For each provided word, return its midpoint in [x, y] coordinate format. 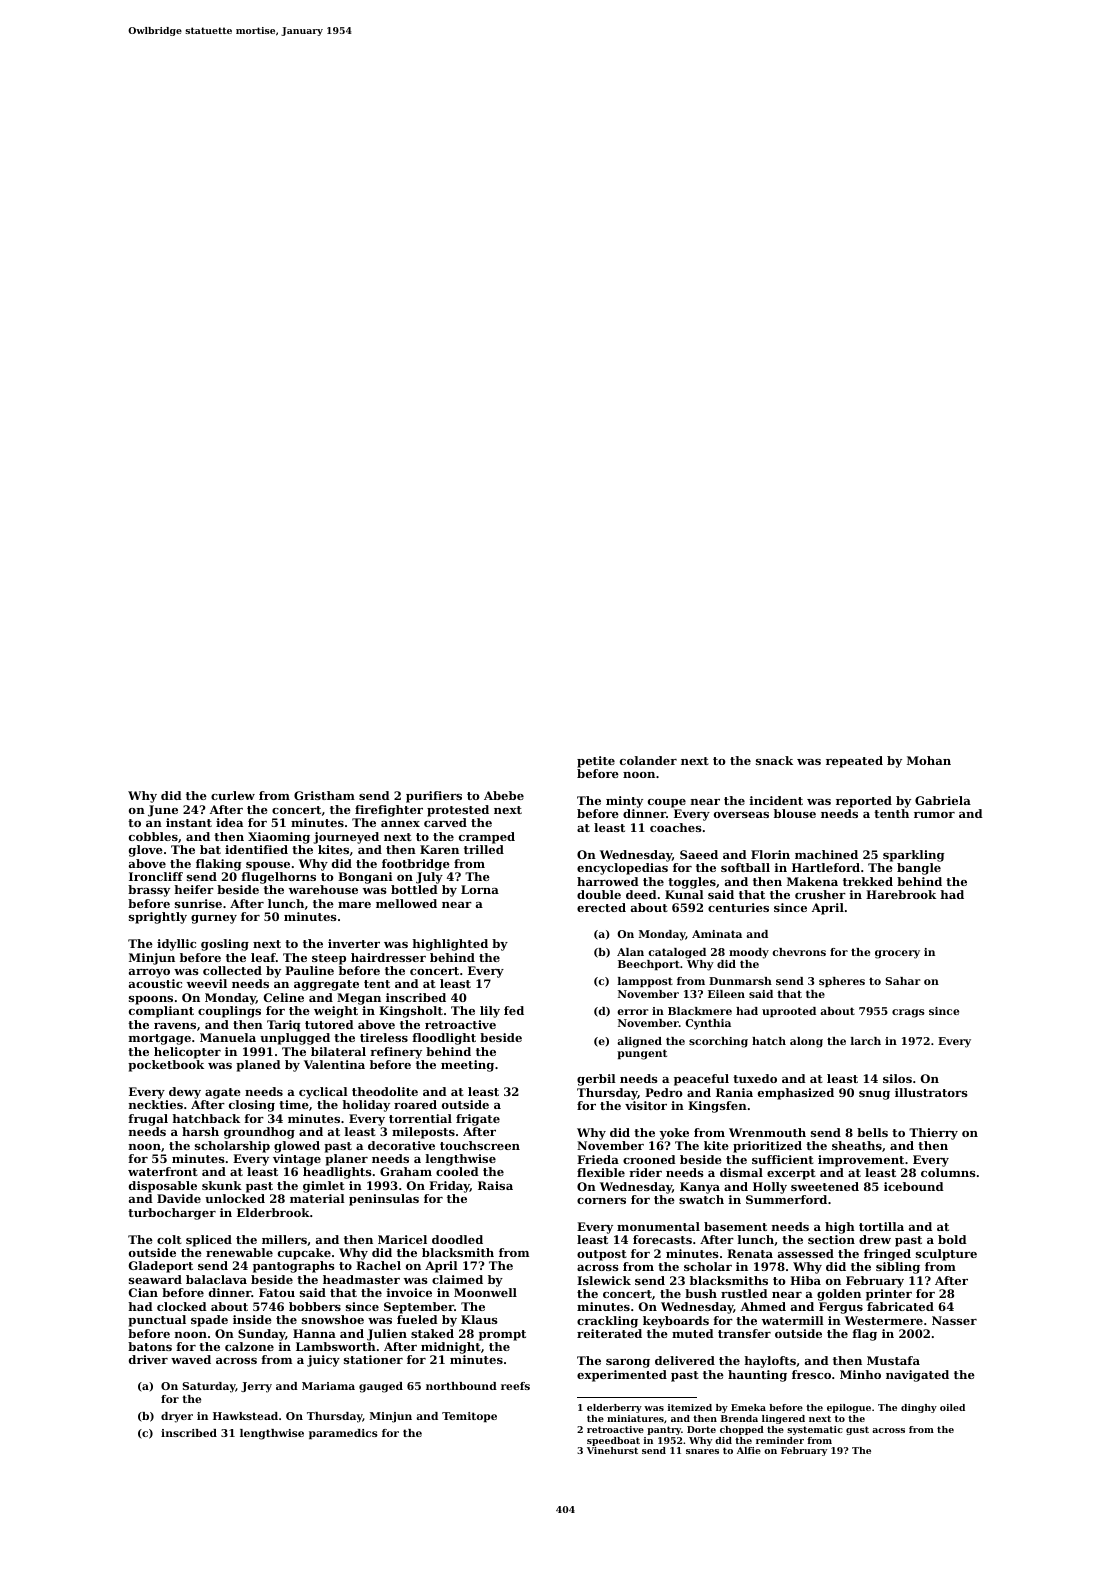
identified [256, 849]
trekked [868, 881]
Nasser [954, 1320]
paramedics [343, 1434]
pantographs [294, 1267]
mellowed [406, 903]
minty [624, 802]
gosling [225, 945]
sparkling [913, 856]
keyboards [676, 1322]
